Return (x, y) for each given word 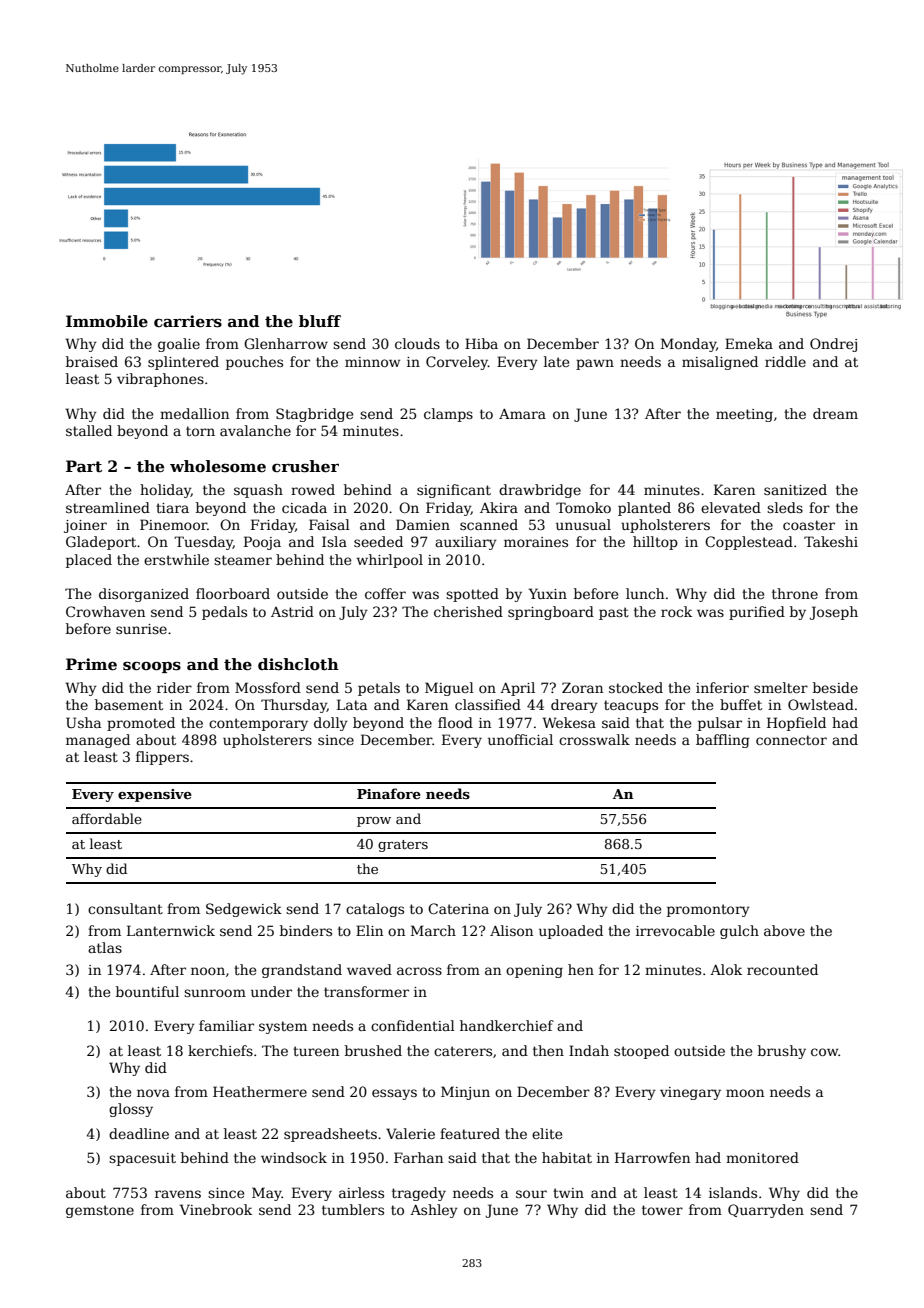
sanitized (795, 489)
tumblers (353, 1209)
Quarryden (766, 1211)
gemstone (100, 1211)
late (556, 361)
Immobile (107, 321)
